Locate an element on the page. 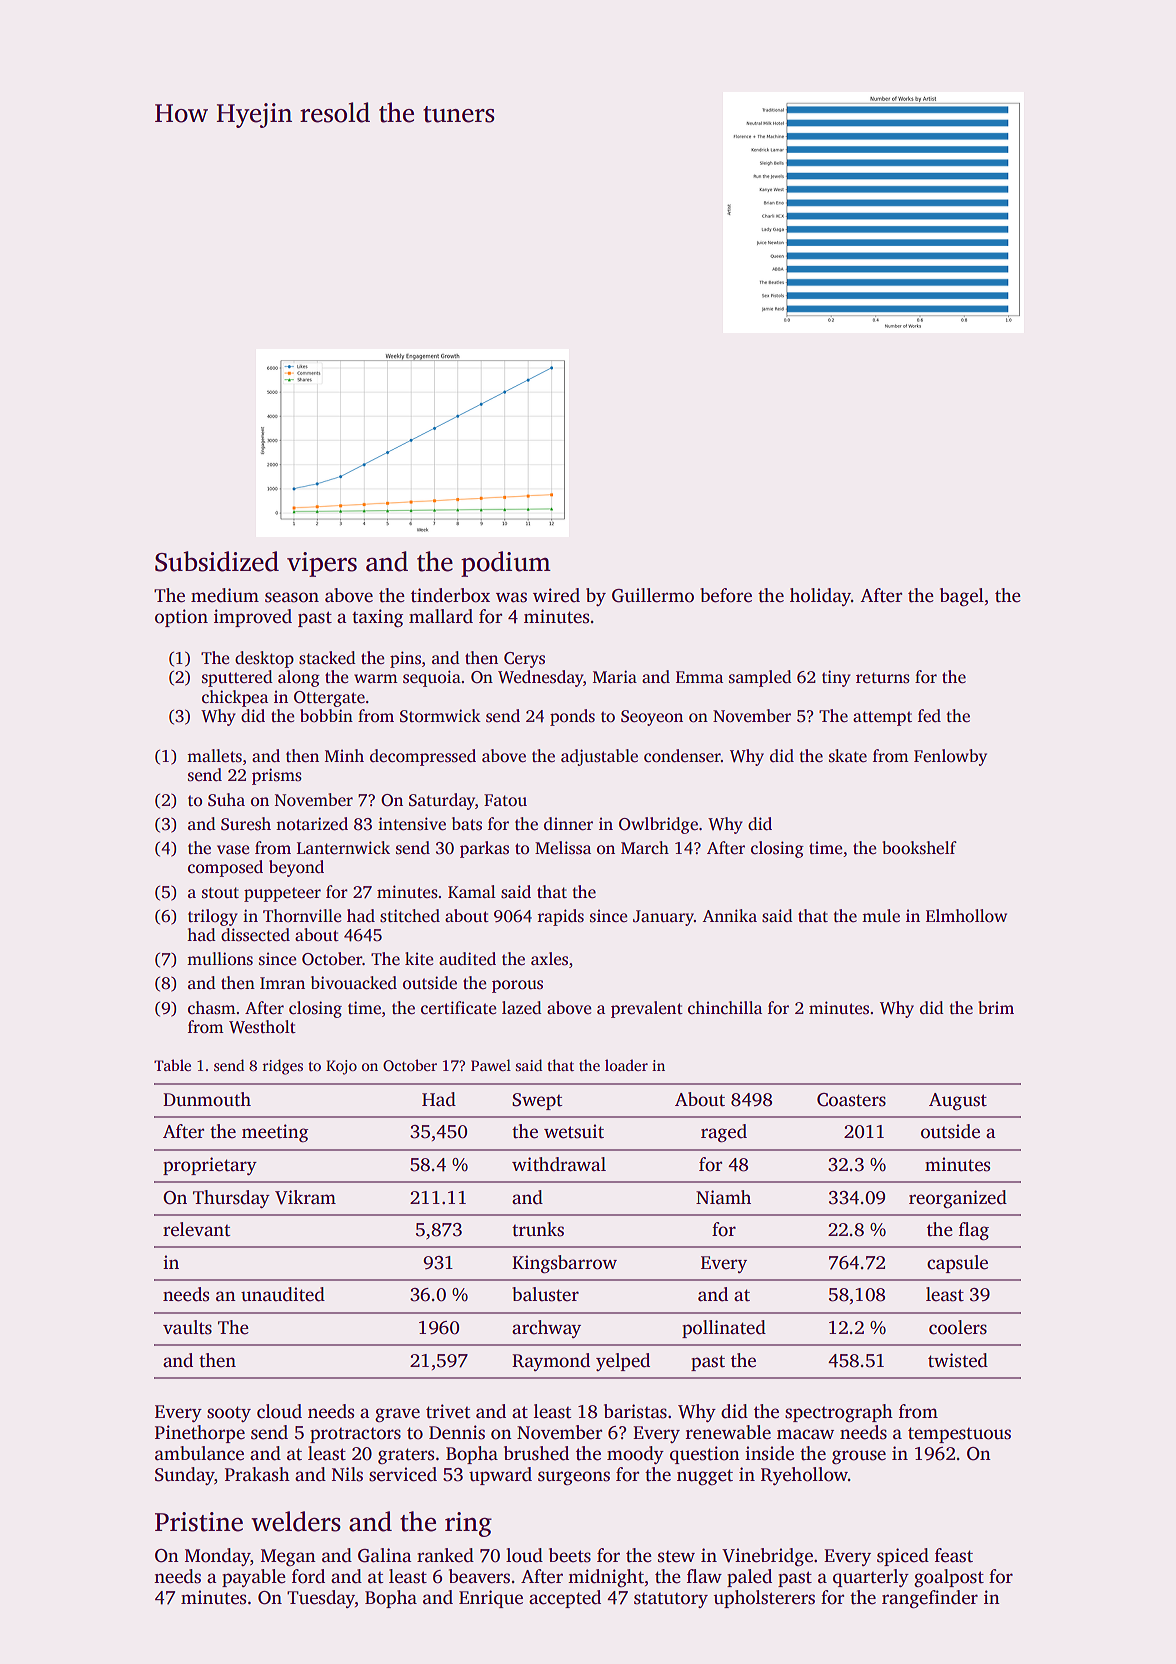  payable is located at coordinates (254, 1578).
